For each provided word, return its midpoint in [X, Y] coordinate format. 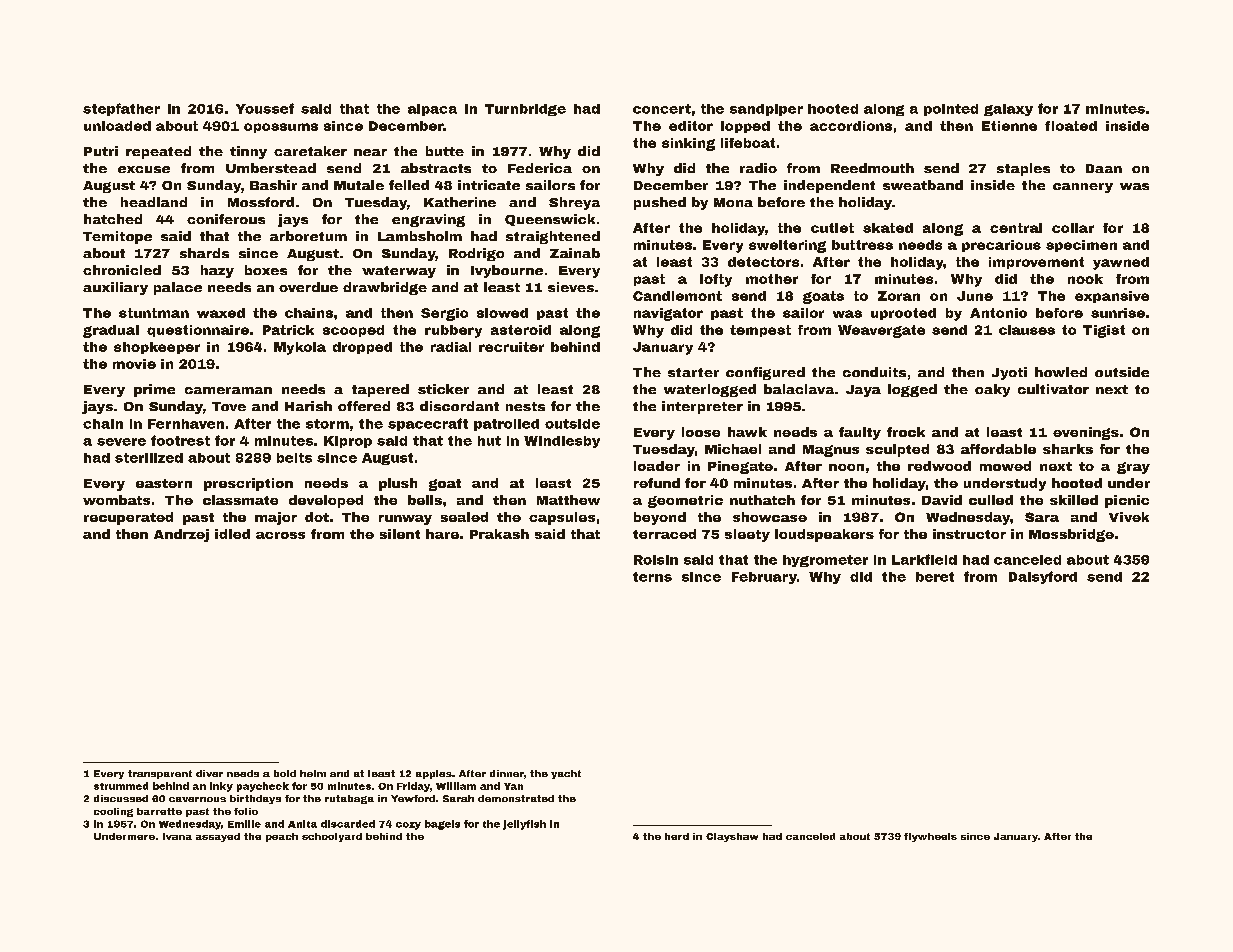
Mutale [359, 185]
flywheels [930, 837]
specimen [1081, 246]
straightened [553, 237]
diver [209, 773]
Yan [513, 786]
